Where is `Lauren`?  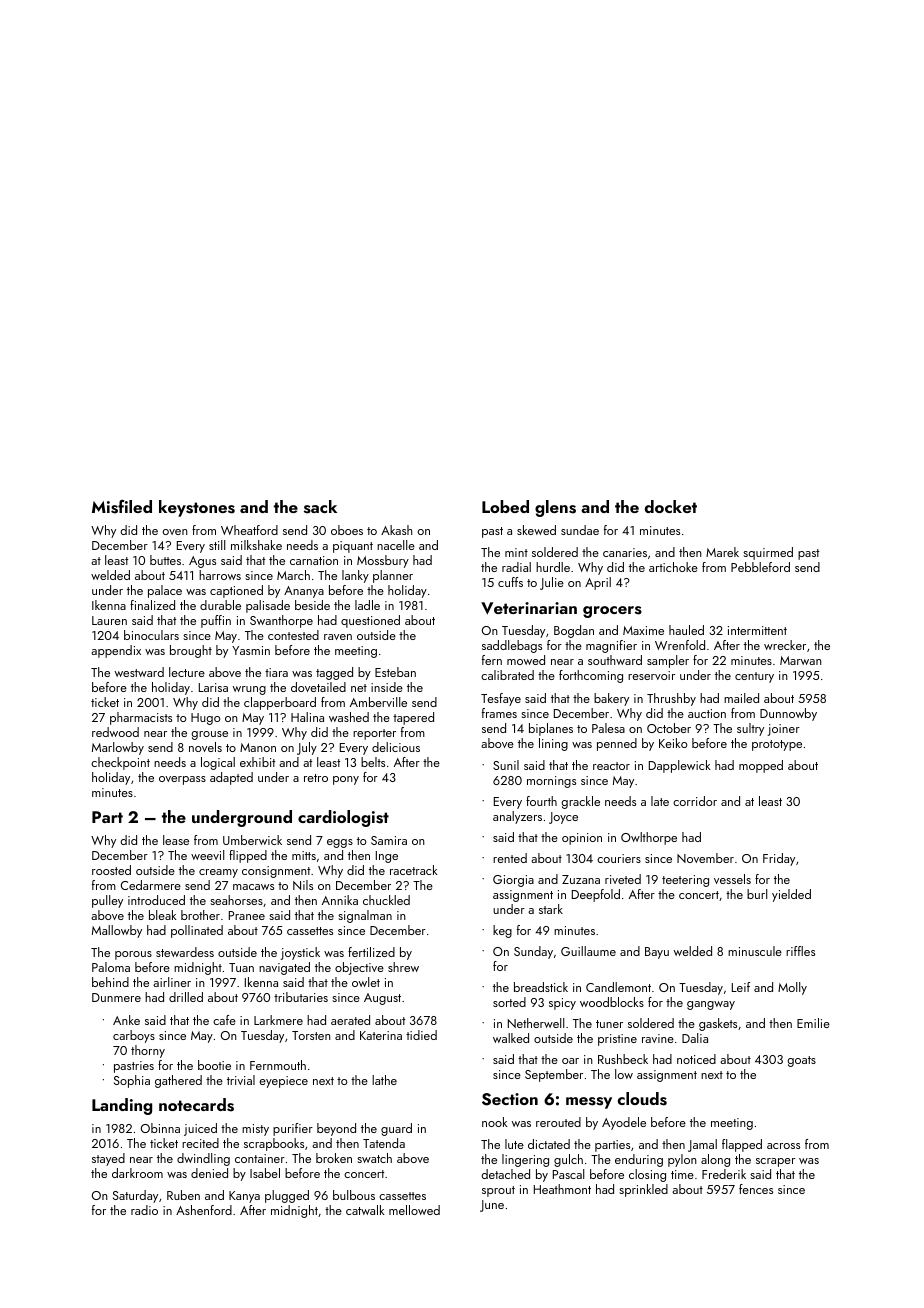
Lauren is located at coordinates (109, 620).
